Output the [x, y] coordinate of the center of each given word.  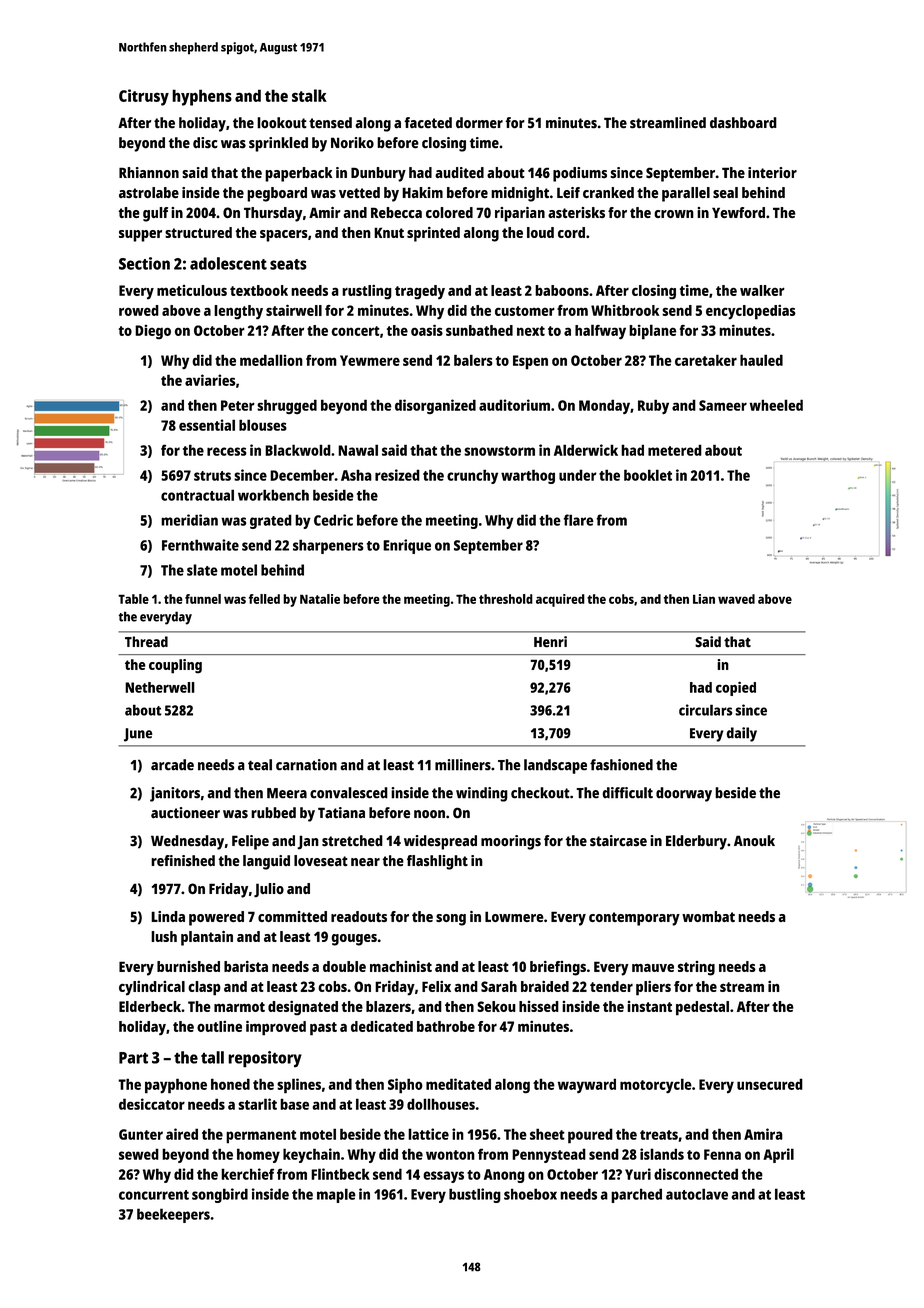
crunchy [472, 476]
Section [144, 263]
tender [611, 986]
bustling [475, 1195]
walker [762, 290]
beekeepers [173, 1215]
